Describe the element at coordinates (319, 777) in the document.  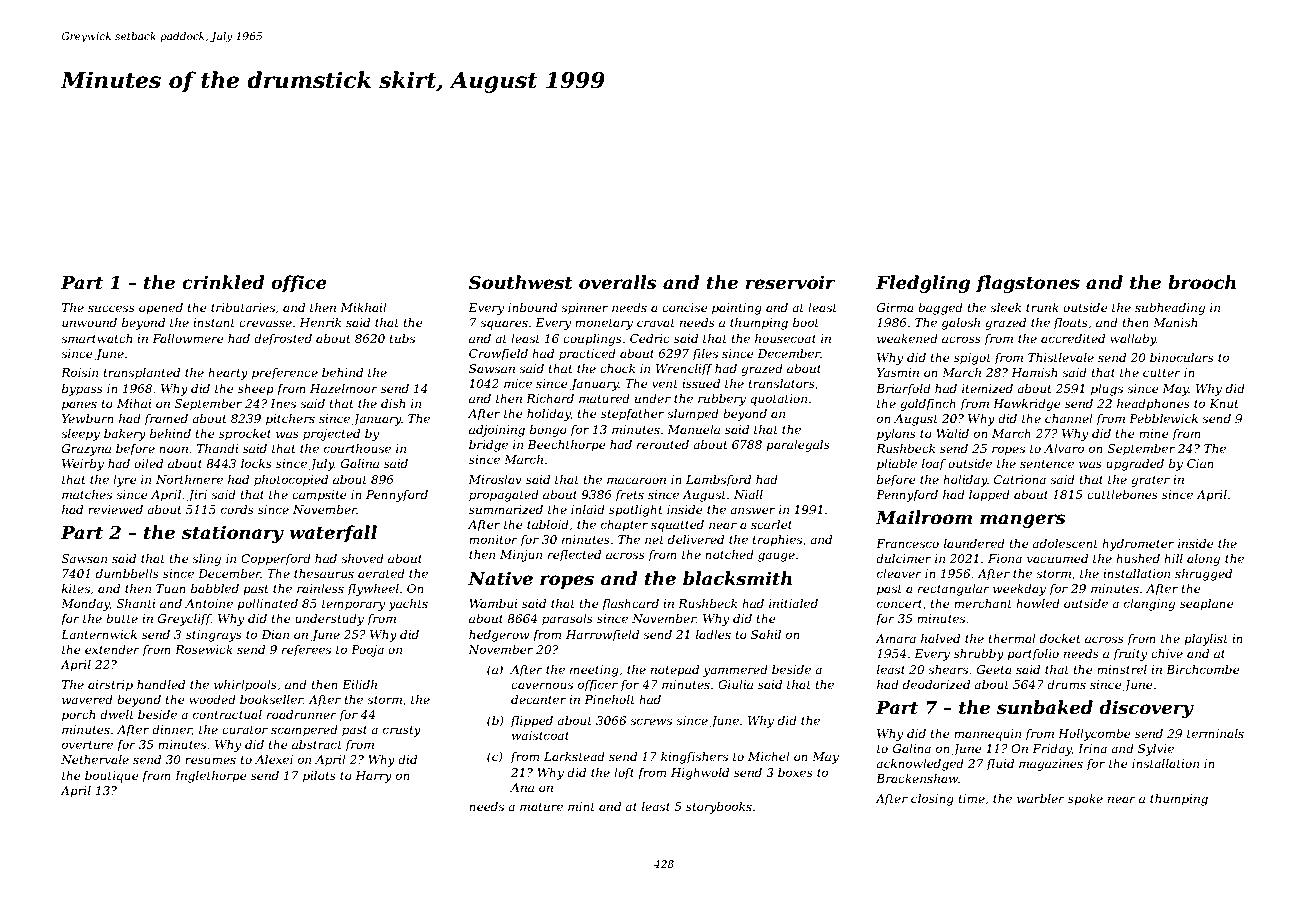
I see `pilots` at that location.
